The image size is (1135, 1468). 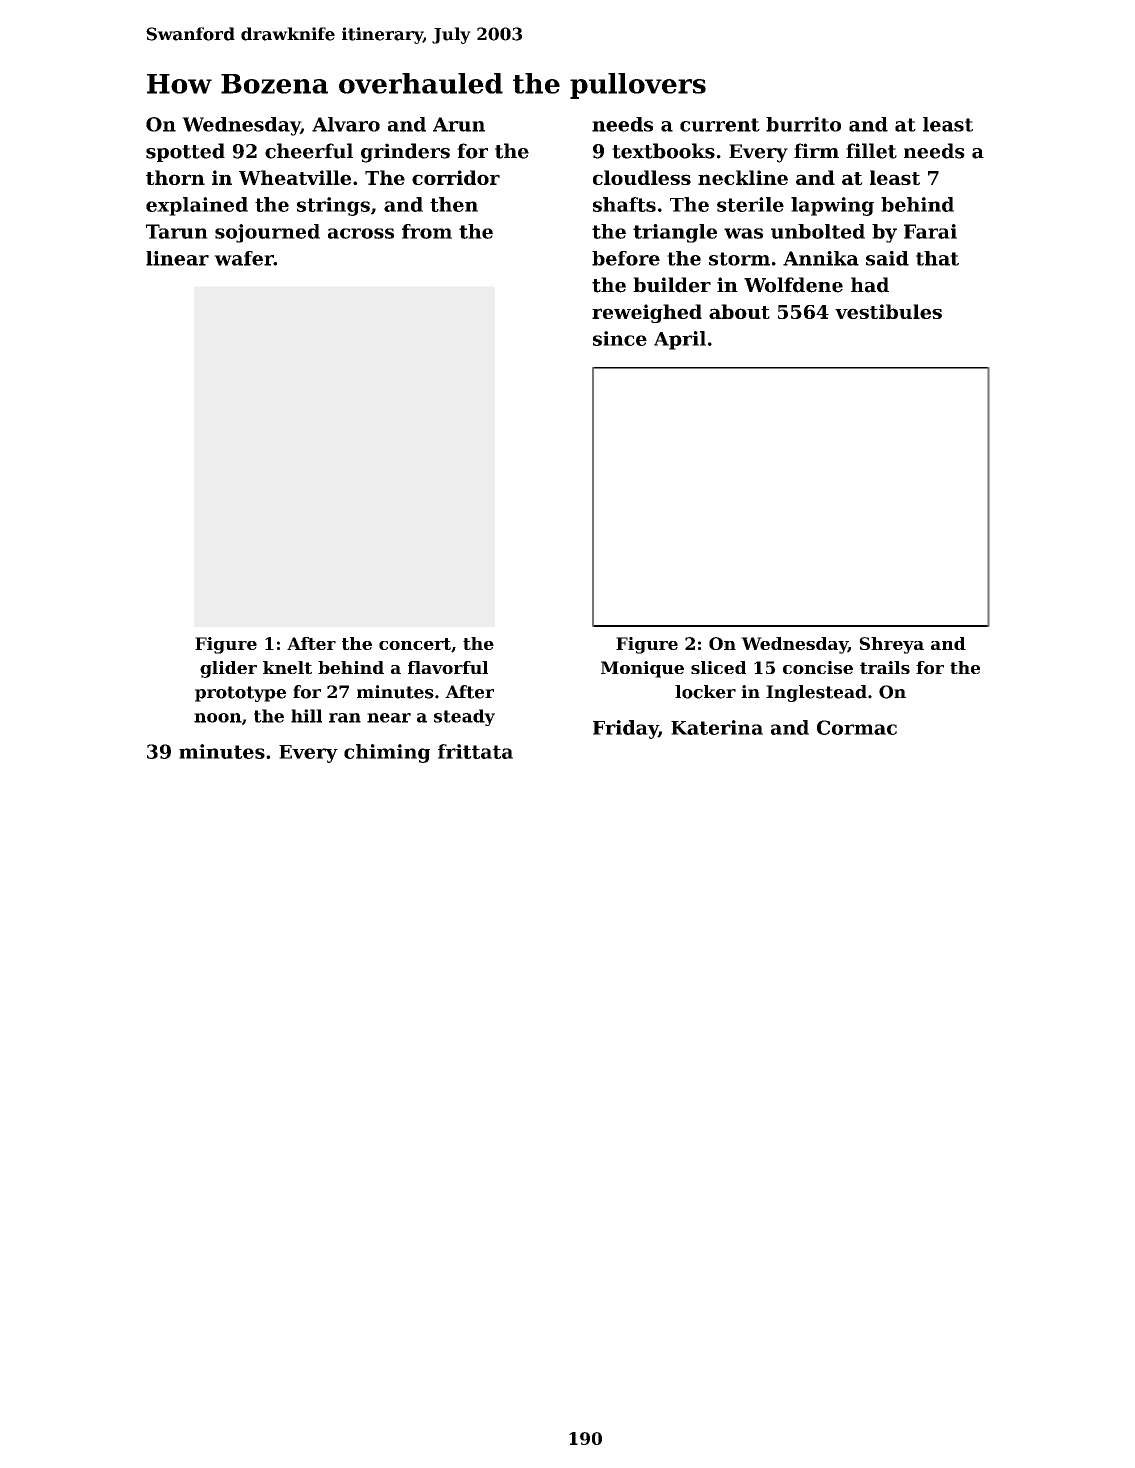 I want to click on vestibules, so click(x=888, y=311).
